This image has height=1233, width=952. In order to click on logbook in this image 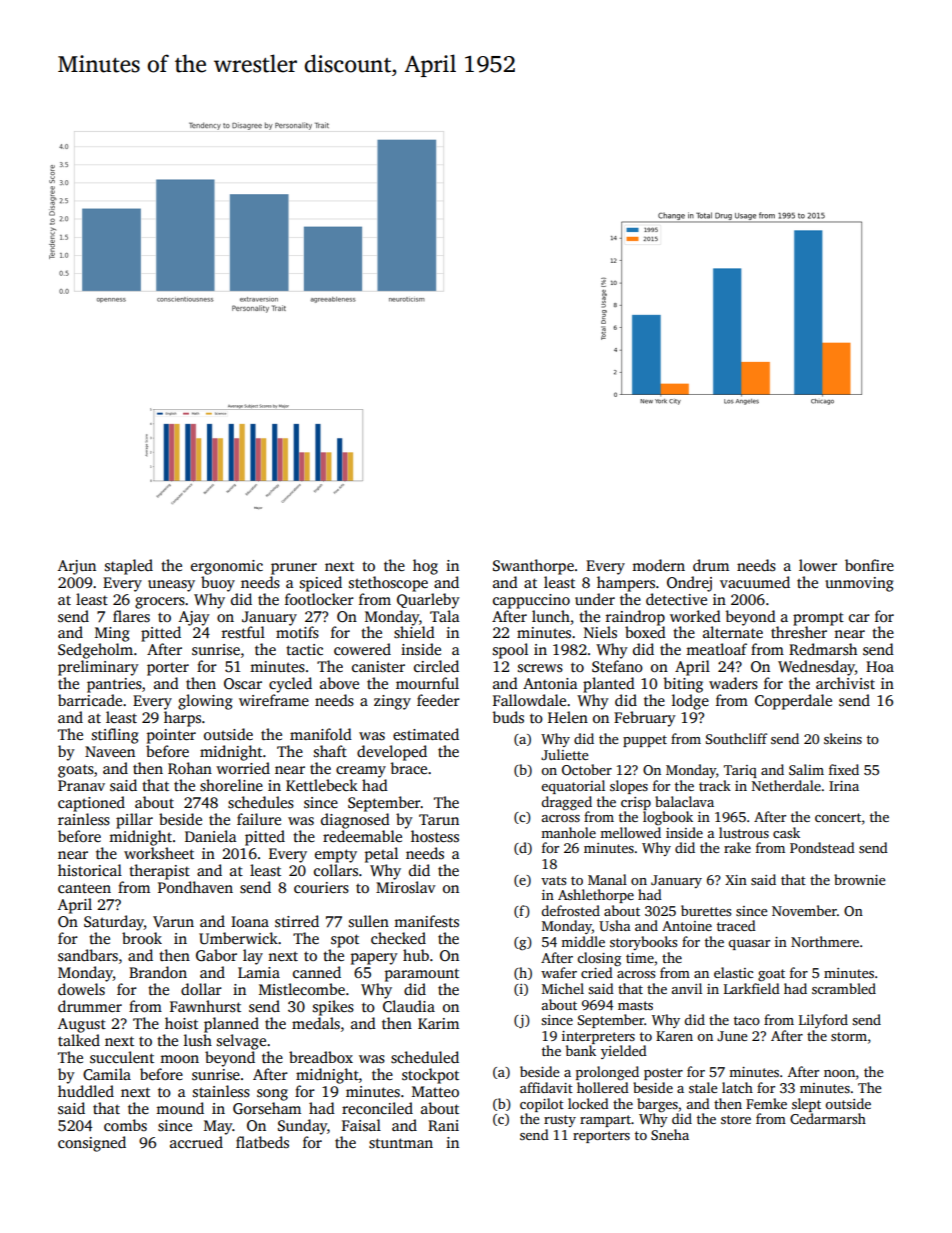, I will do `click(668, 818)`.
